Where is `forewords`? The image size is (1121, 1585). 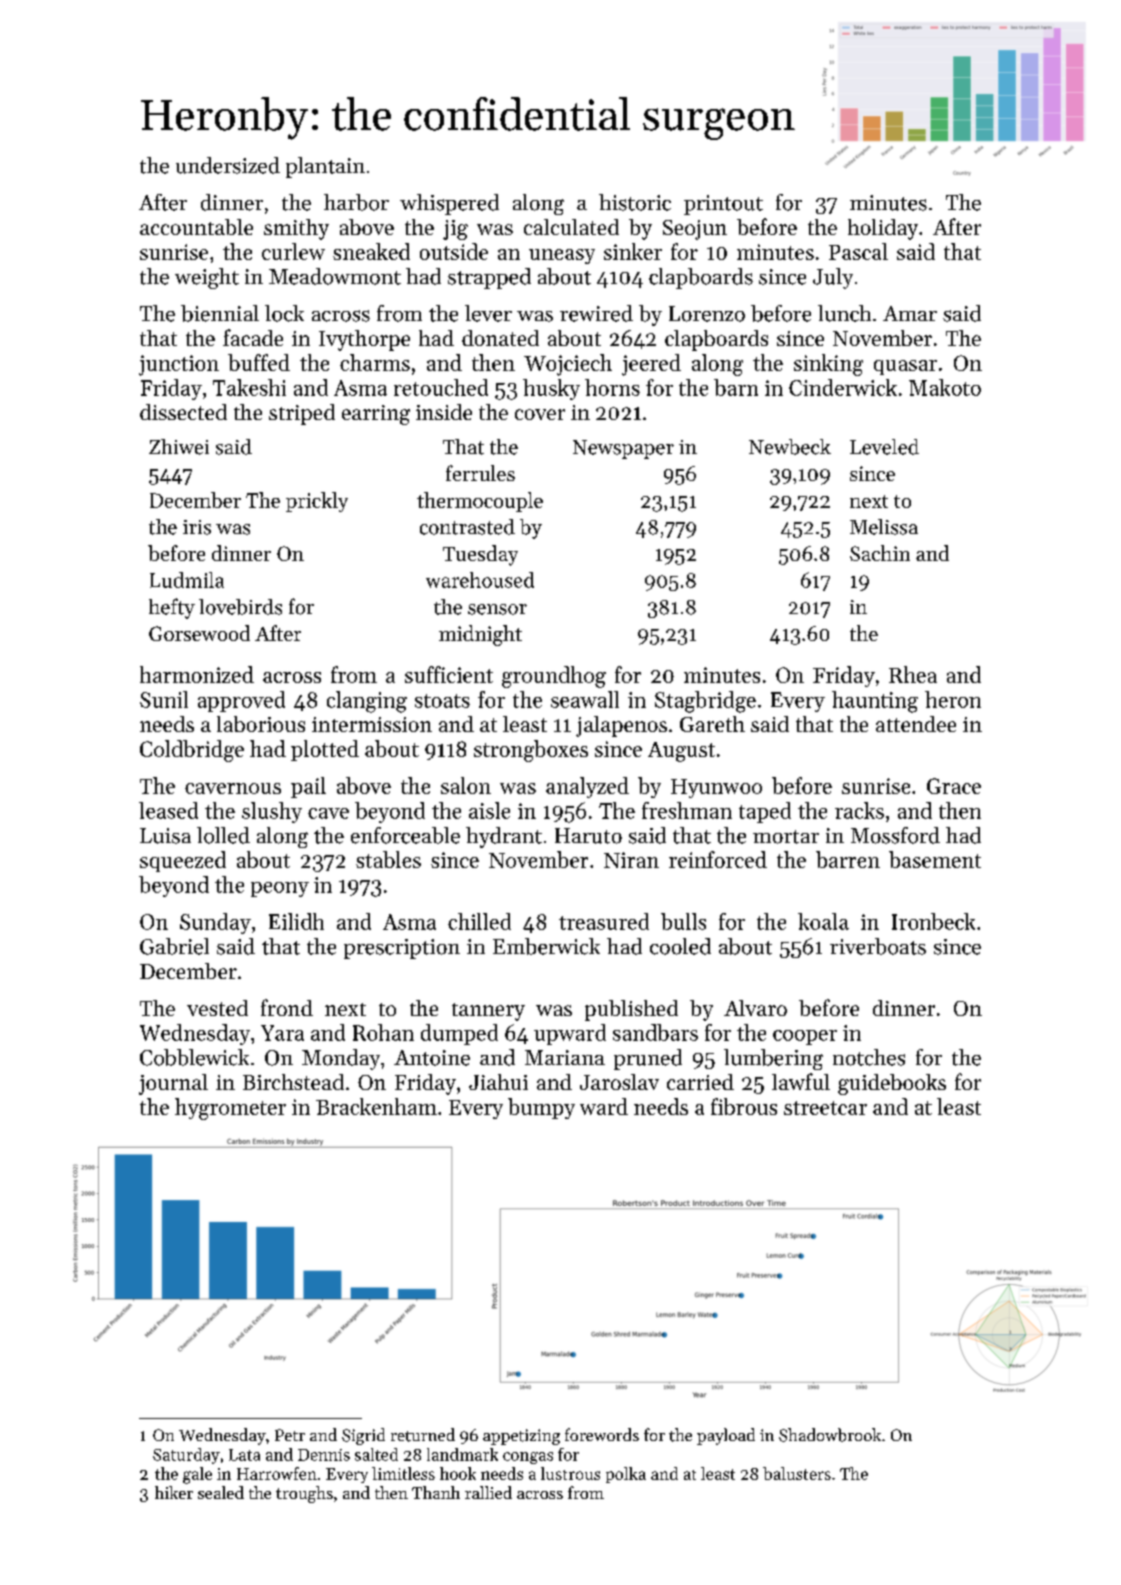
forewords is located at coordinates (602, 1434).
